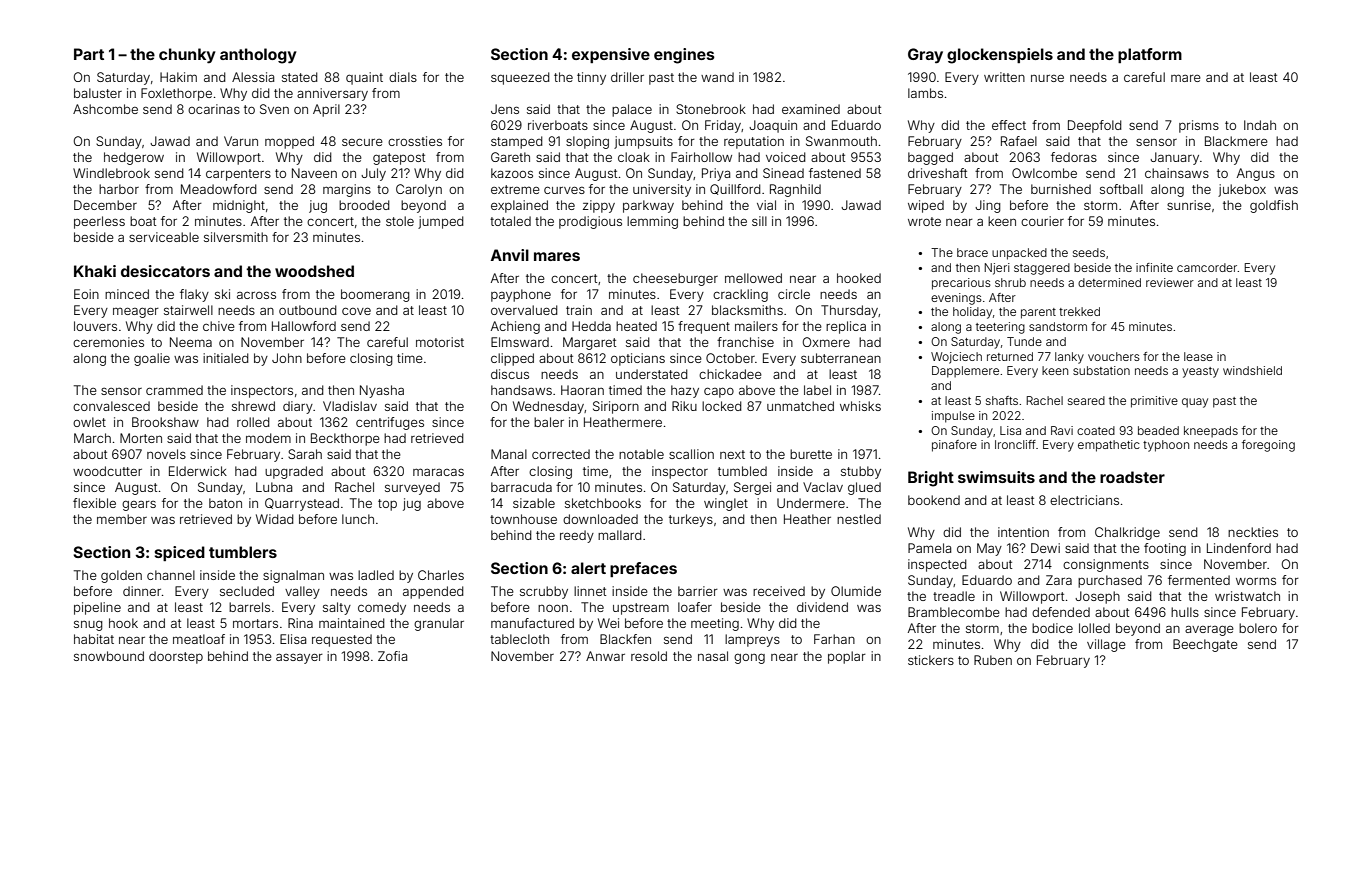  What do you see at coordinates (811, 454) in the screenshot?
I see `burette` at bounding box center [811, 454].
